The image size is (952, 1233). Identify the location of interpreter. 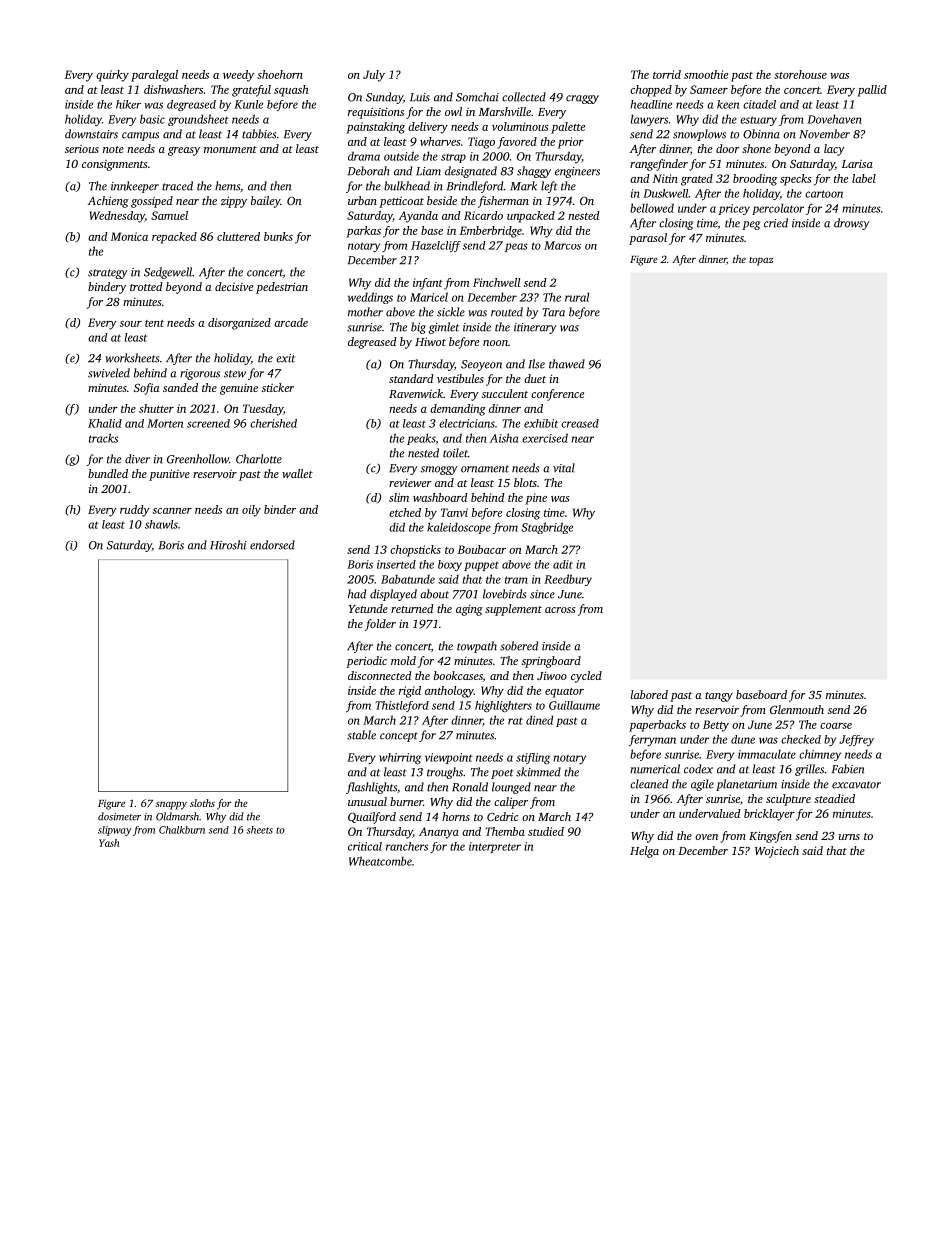
(495, 847).
